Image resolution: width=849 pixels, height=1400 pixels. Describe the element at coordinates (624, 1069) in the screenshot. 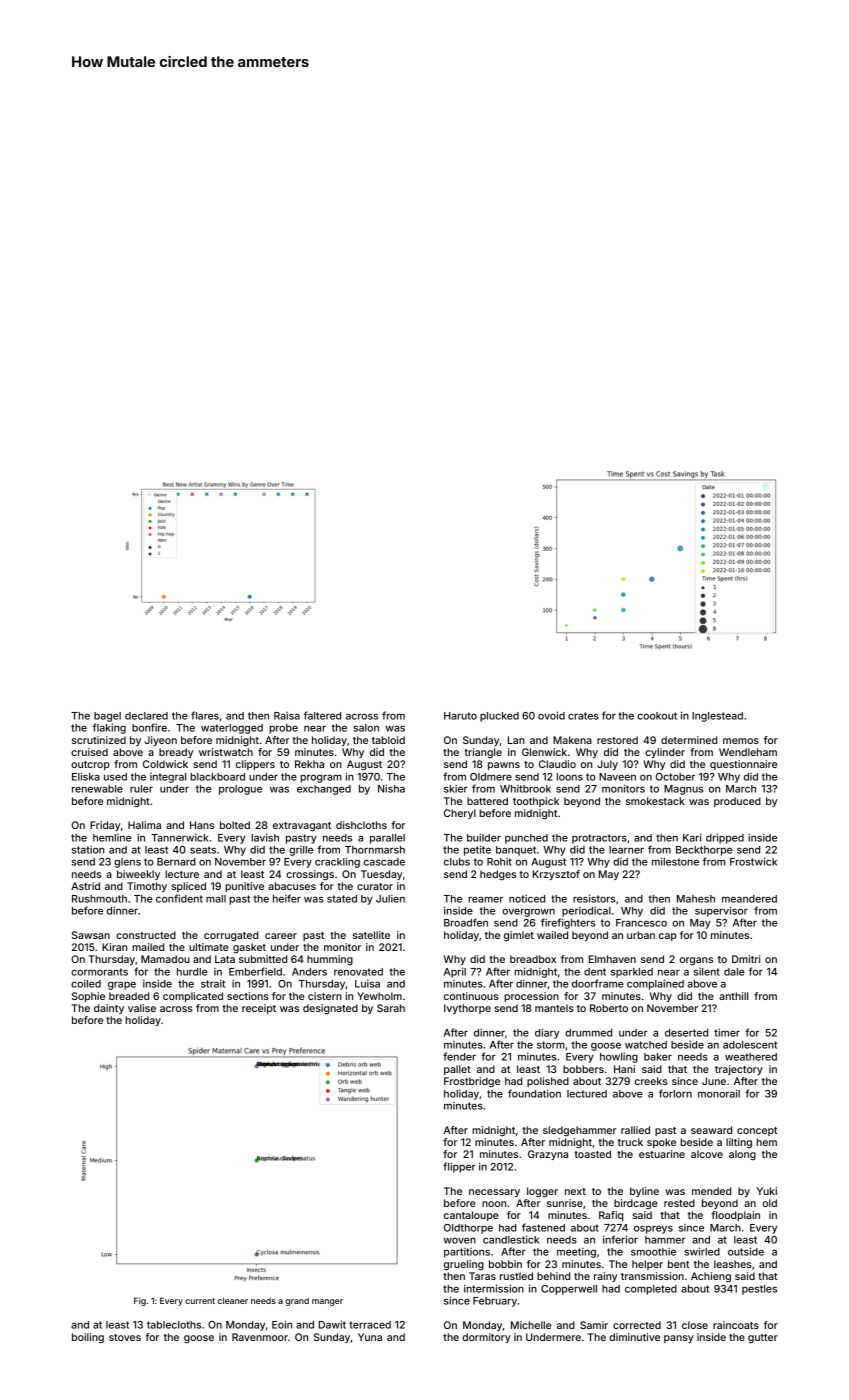

I see `Hani` at that location.
